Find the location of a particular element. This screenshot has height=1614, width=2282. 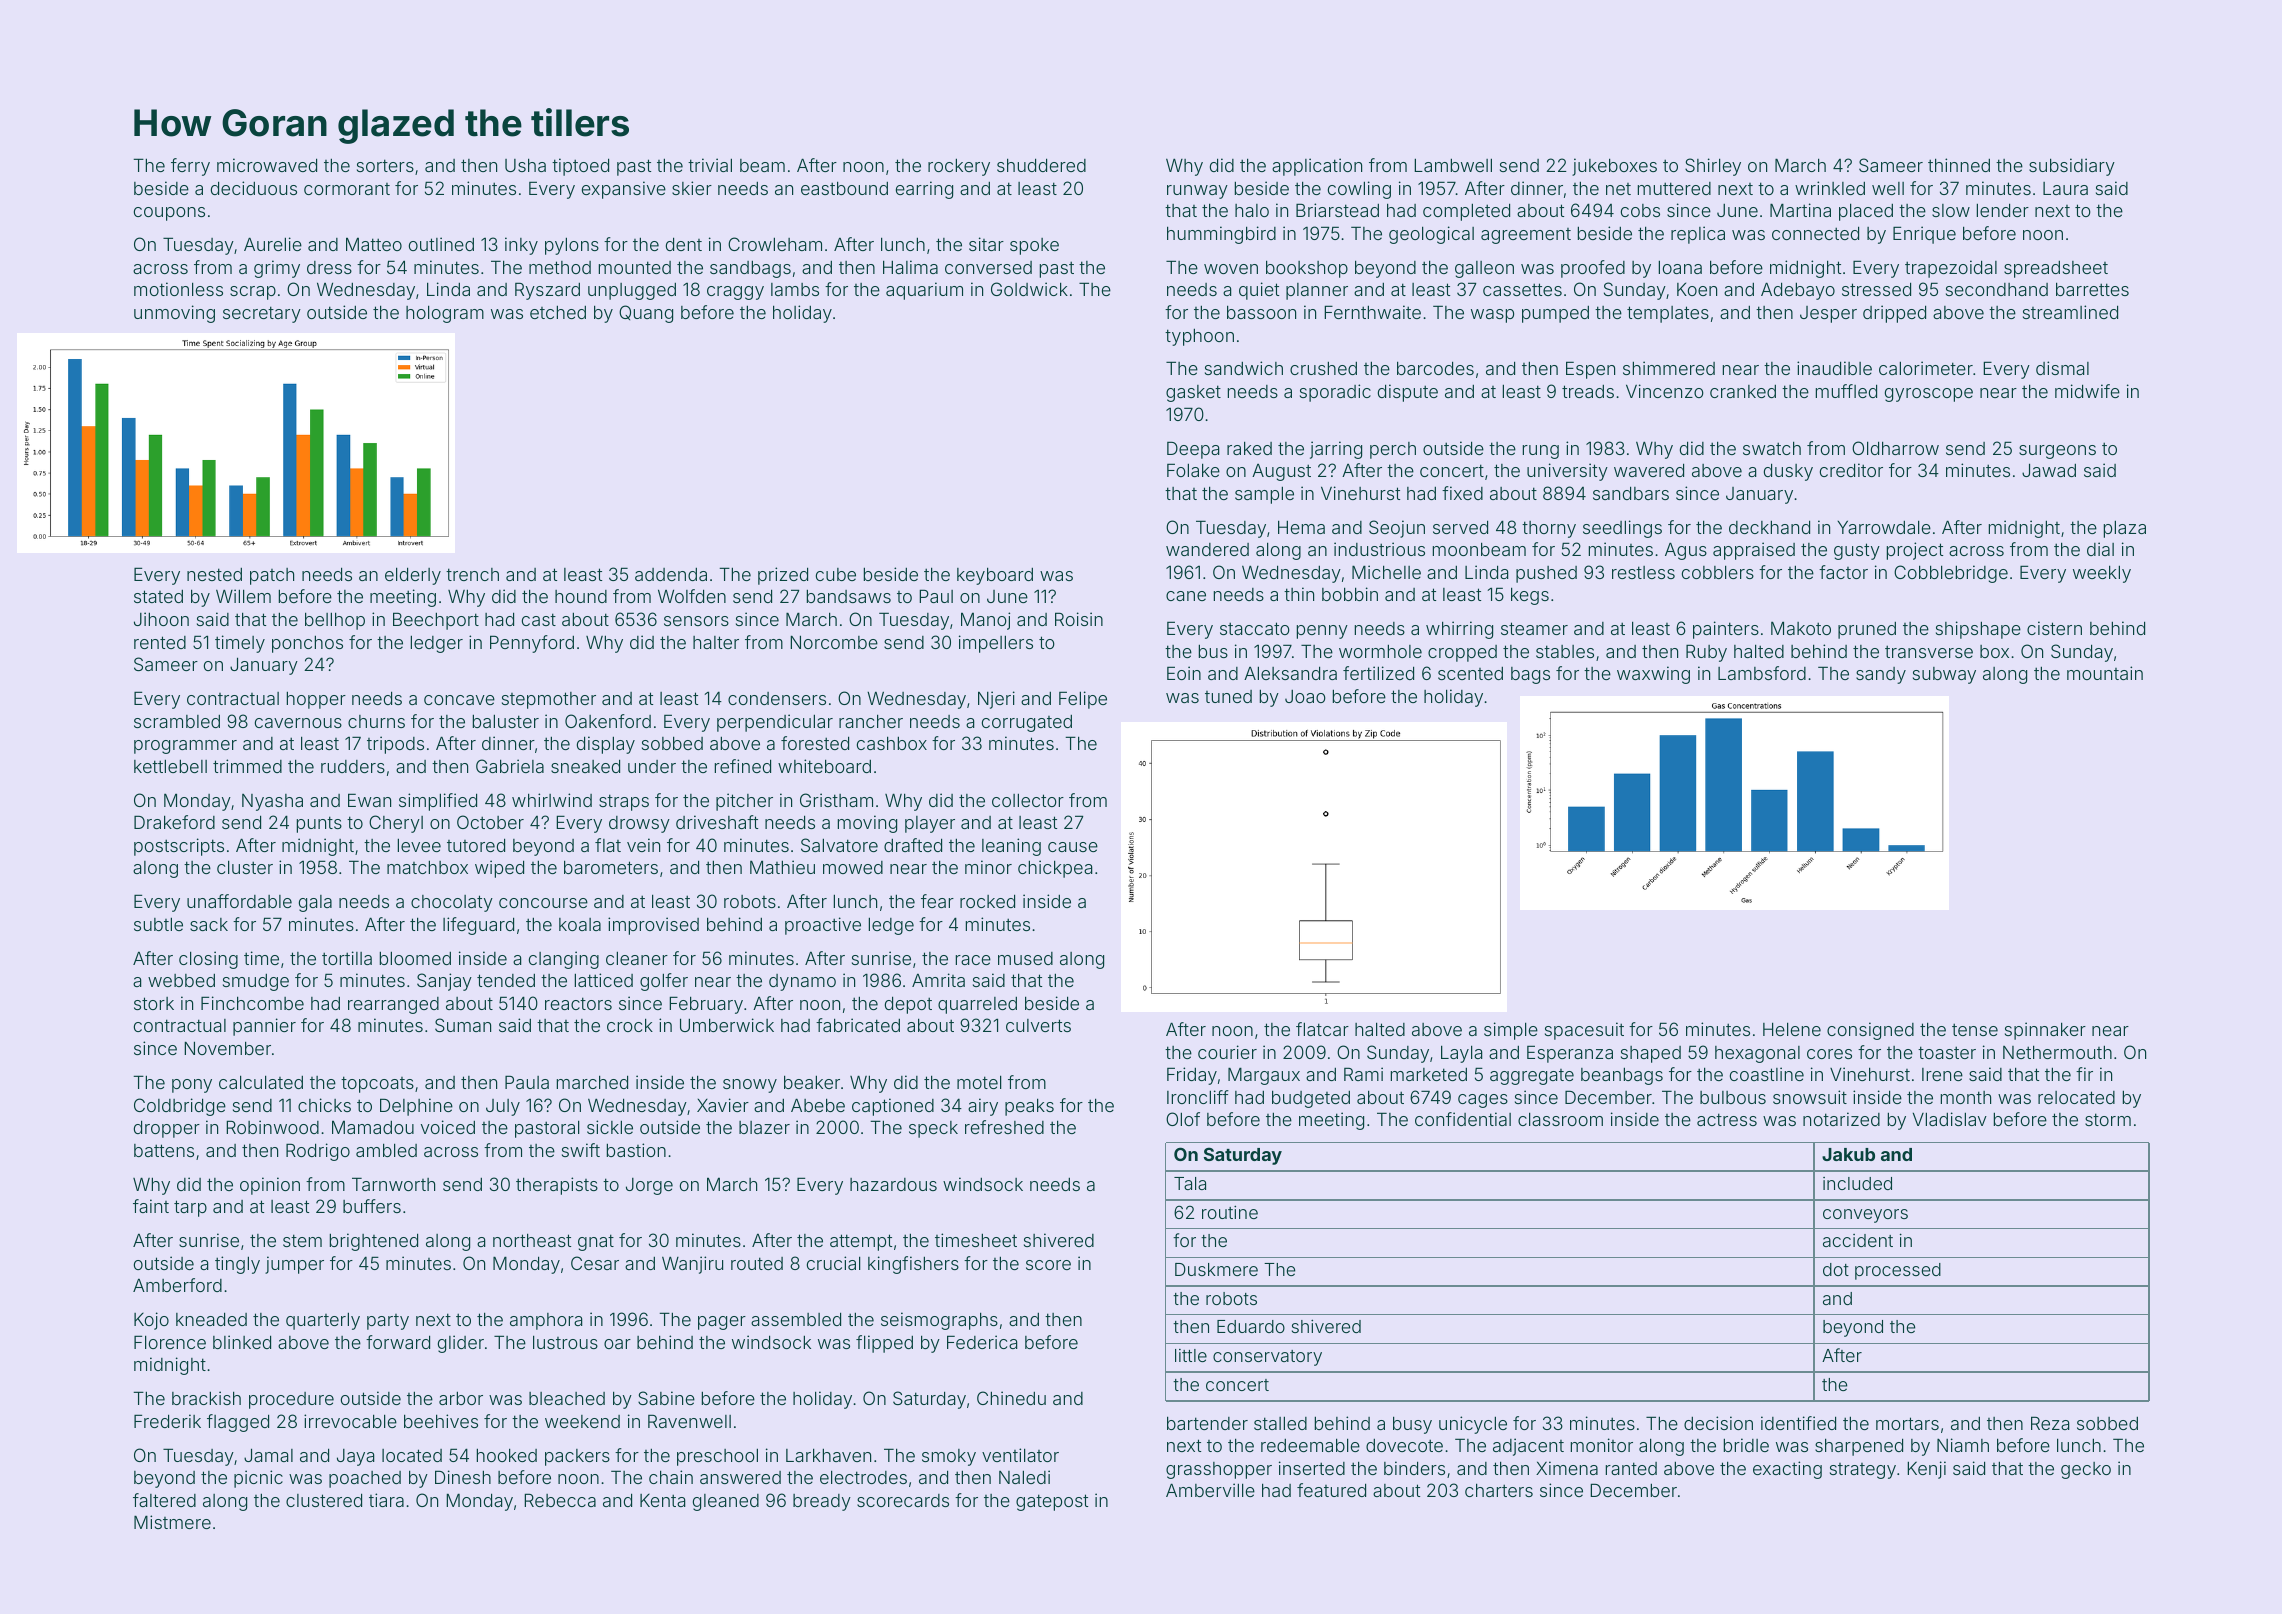

gatepost is located at coordinates (1052, 1502).
